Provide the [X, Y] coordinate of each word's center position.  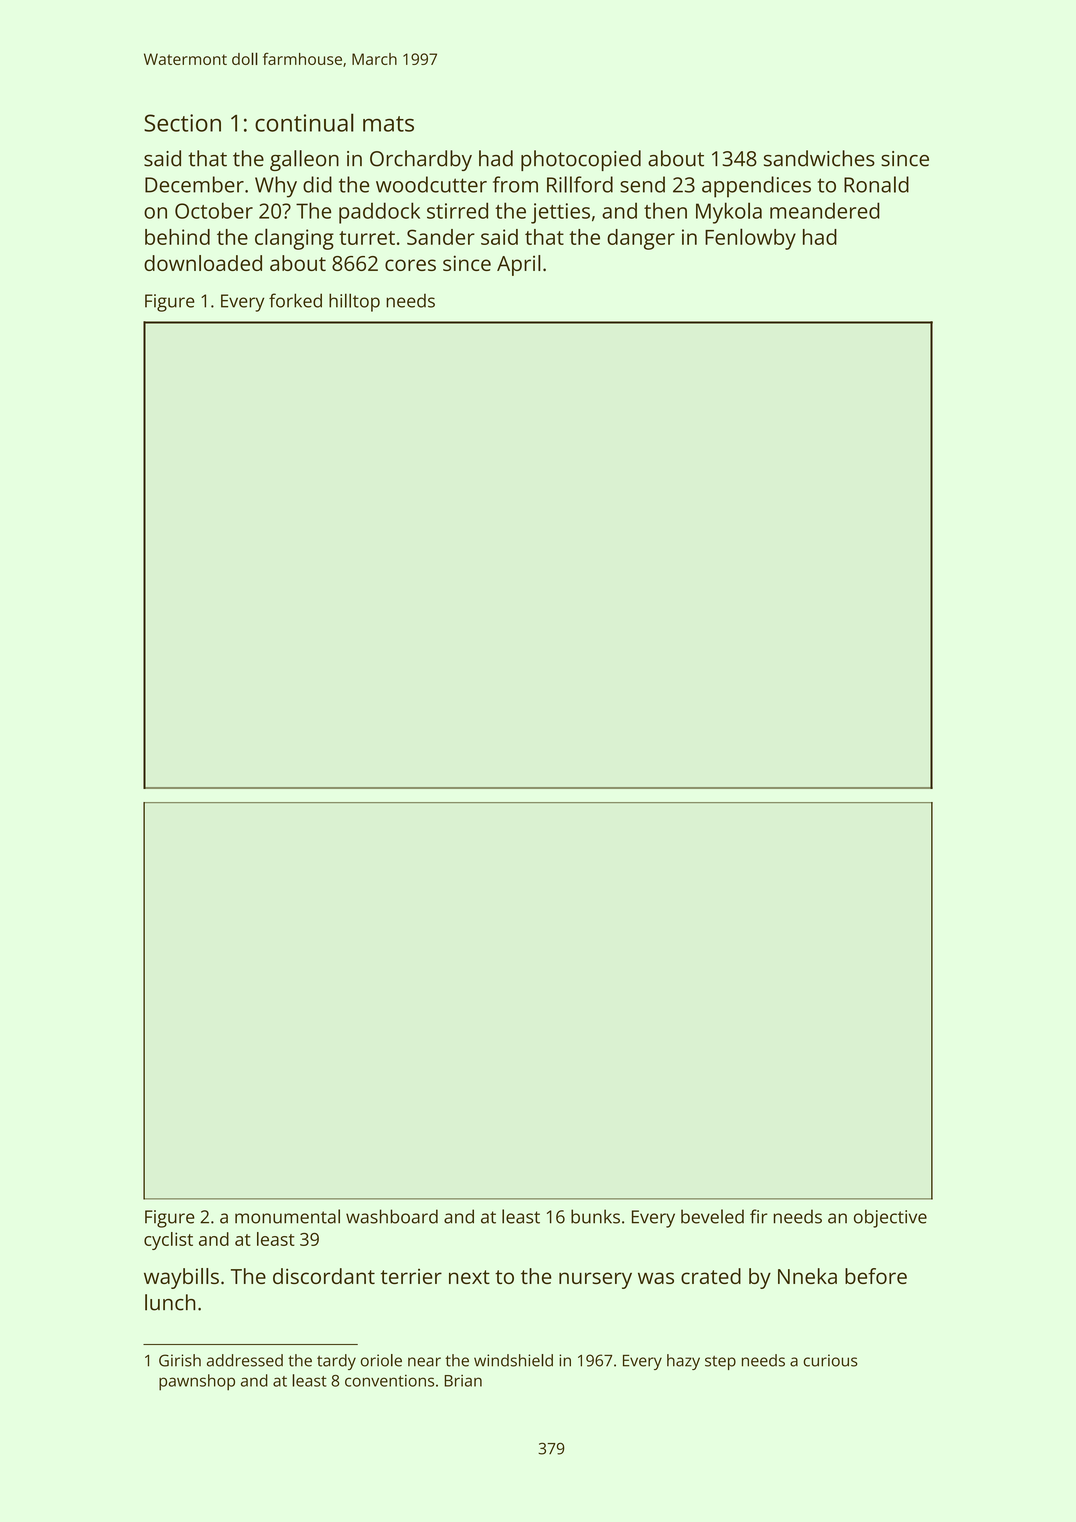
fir [759, 1216]
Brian [463, 1381]
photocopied [581, 160]
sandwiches [819, 158]
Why [276, 187]
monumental [287, 1216]
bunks [595, 1216]
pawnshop [197, 1382]
